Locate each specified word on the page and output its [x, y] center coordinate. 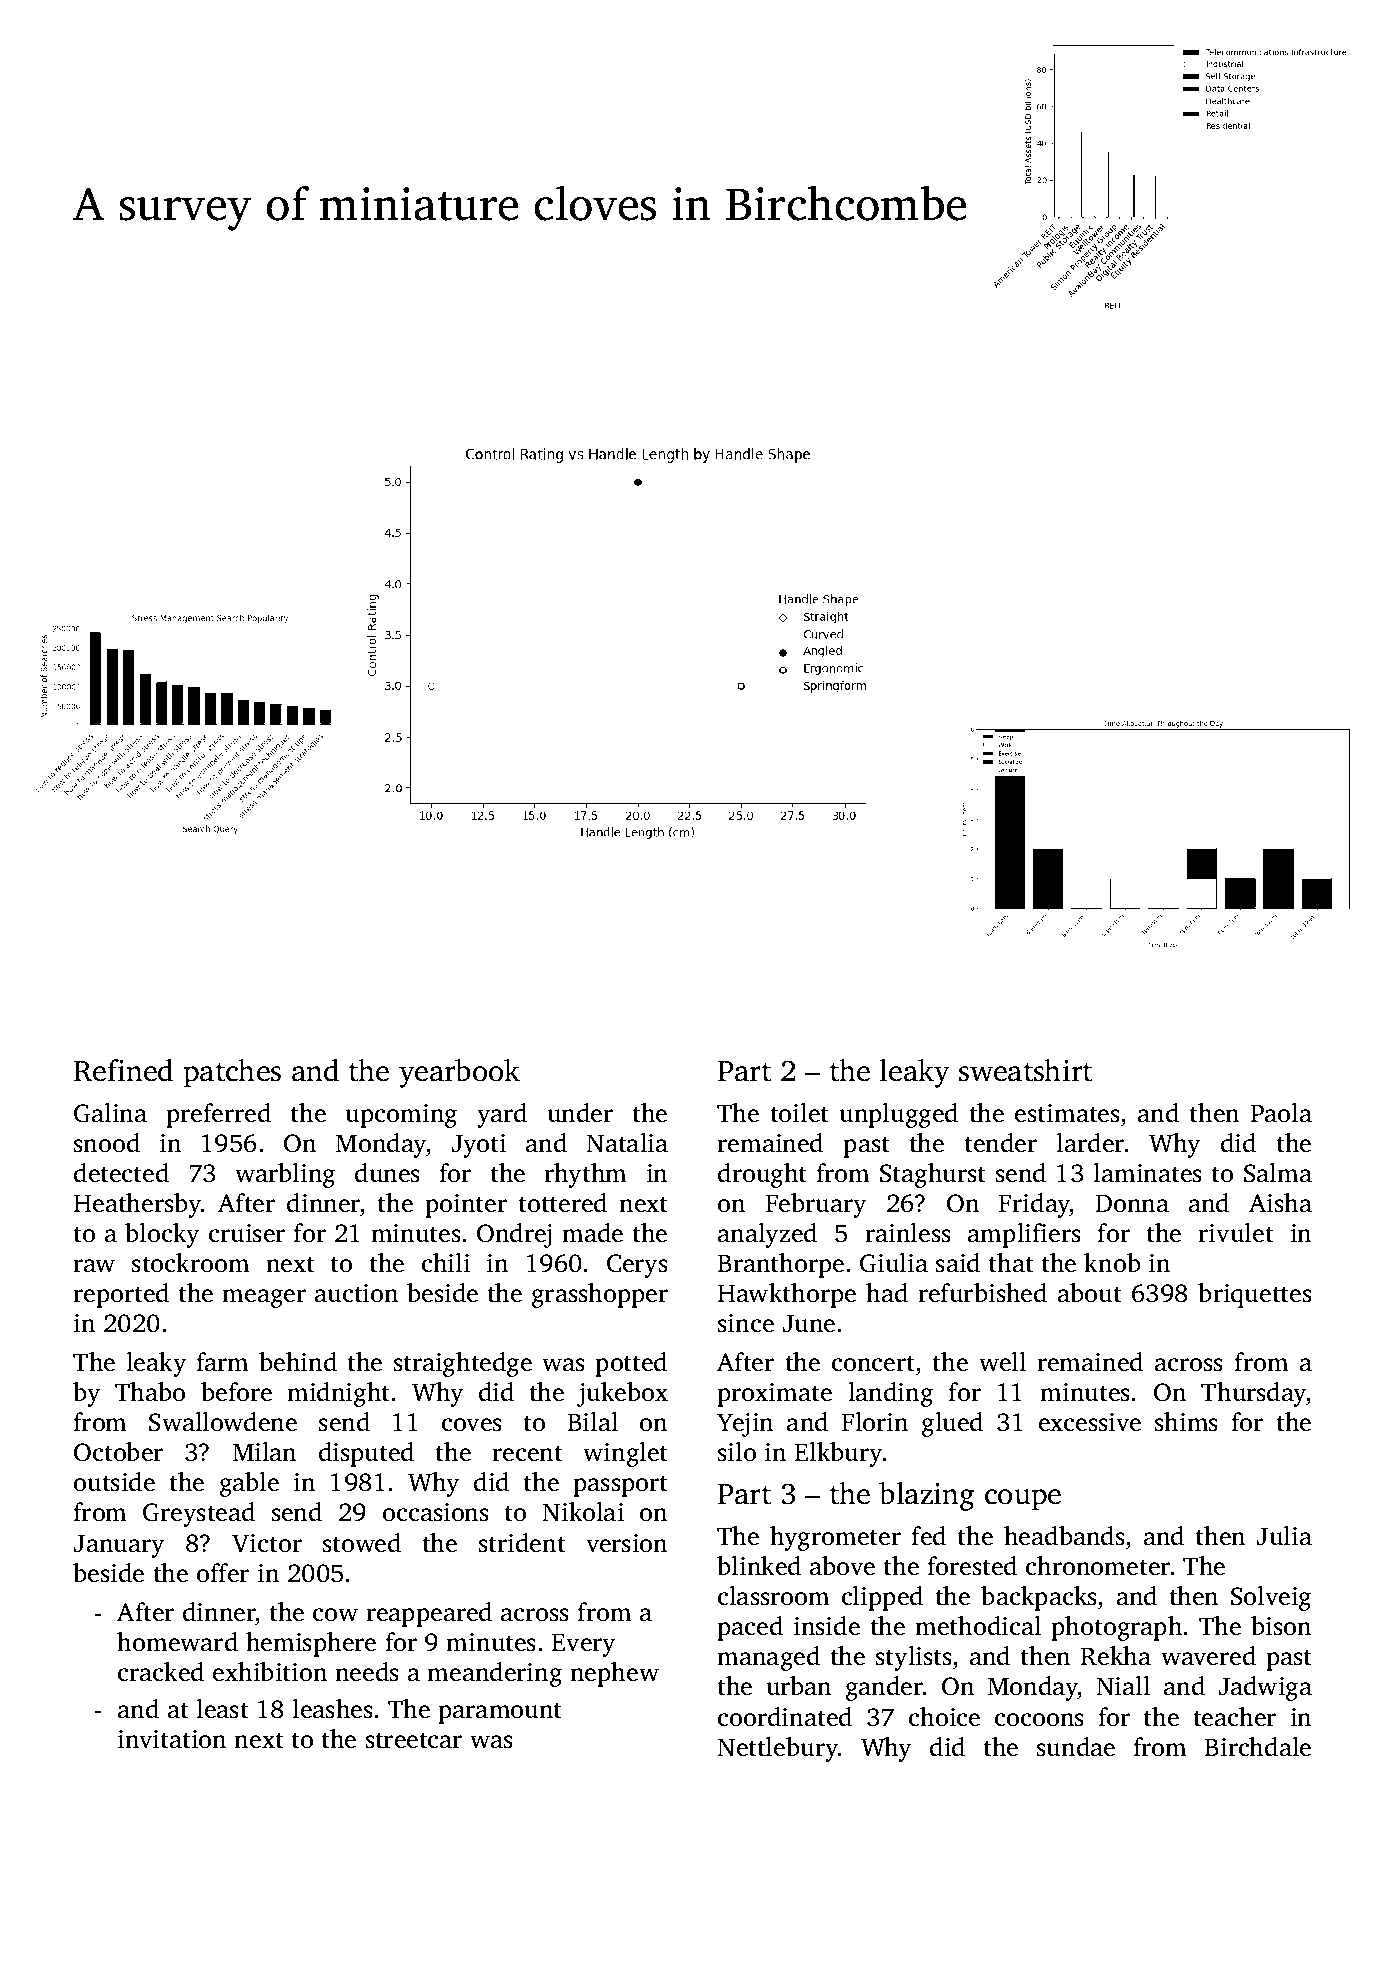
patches [232, 1073]
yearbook [459, 1073]
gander [884, 1688]
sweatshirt [1025, 1070]
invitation [172, 1739]
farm [222, 1362]
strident [522, 1543]
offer [223, 1573]
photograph [1116, 1628]
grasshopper [600, 1295]
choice [944, 1717]
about [1090, 1293]
